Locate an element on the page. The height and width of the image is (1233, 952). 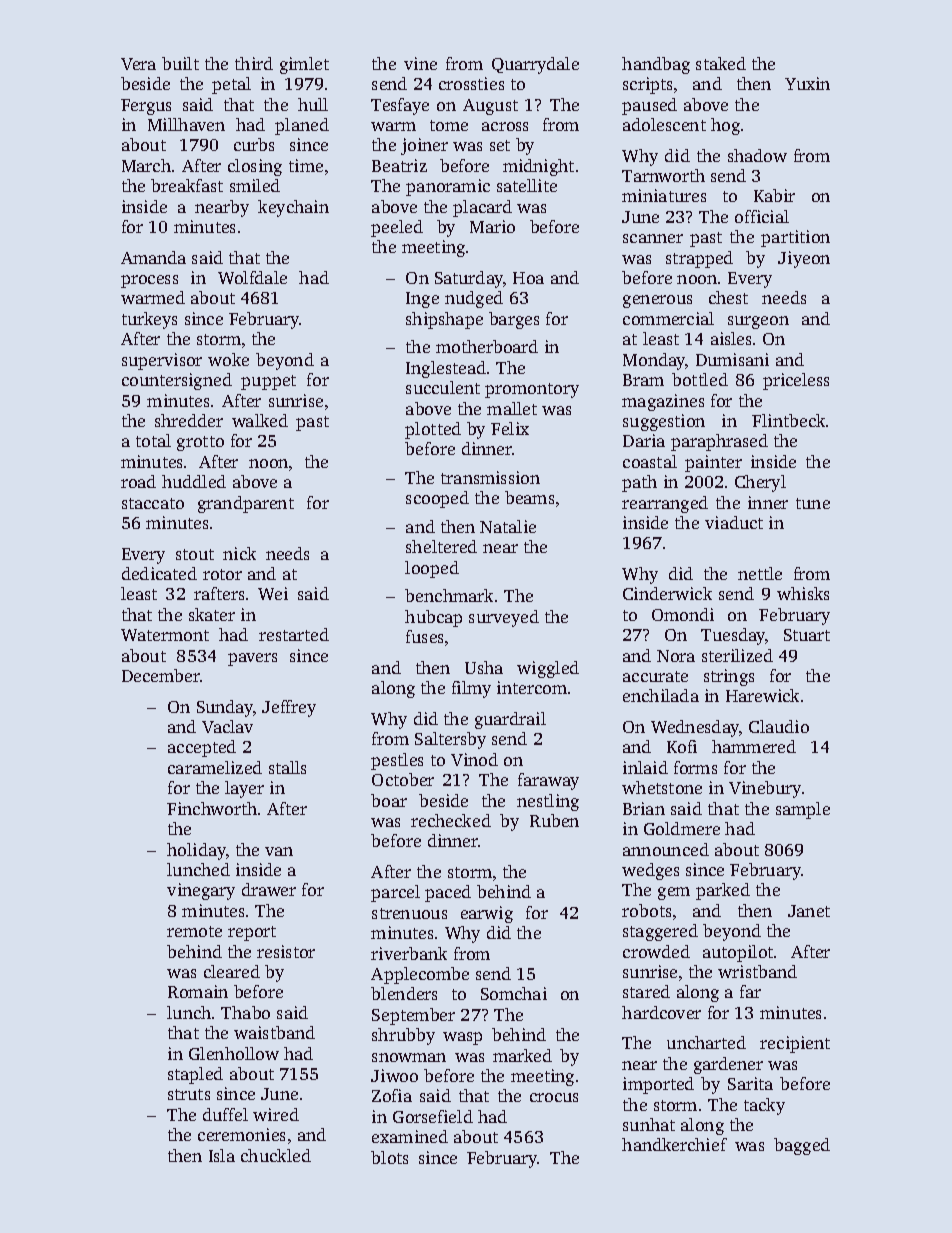
Watermont is located at coordinates (165, 635).
